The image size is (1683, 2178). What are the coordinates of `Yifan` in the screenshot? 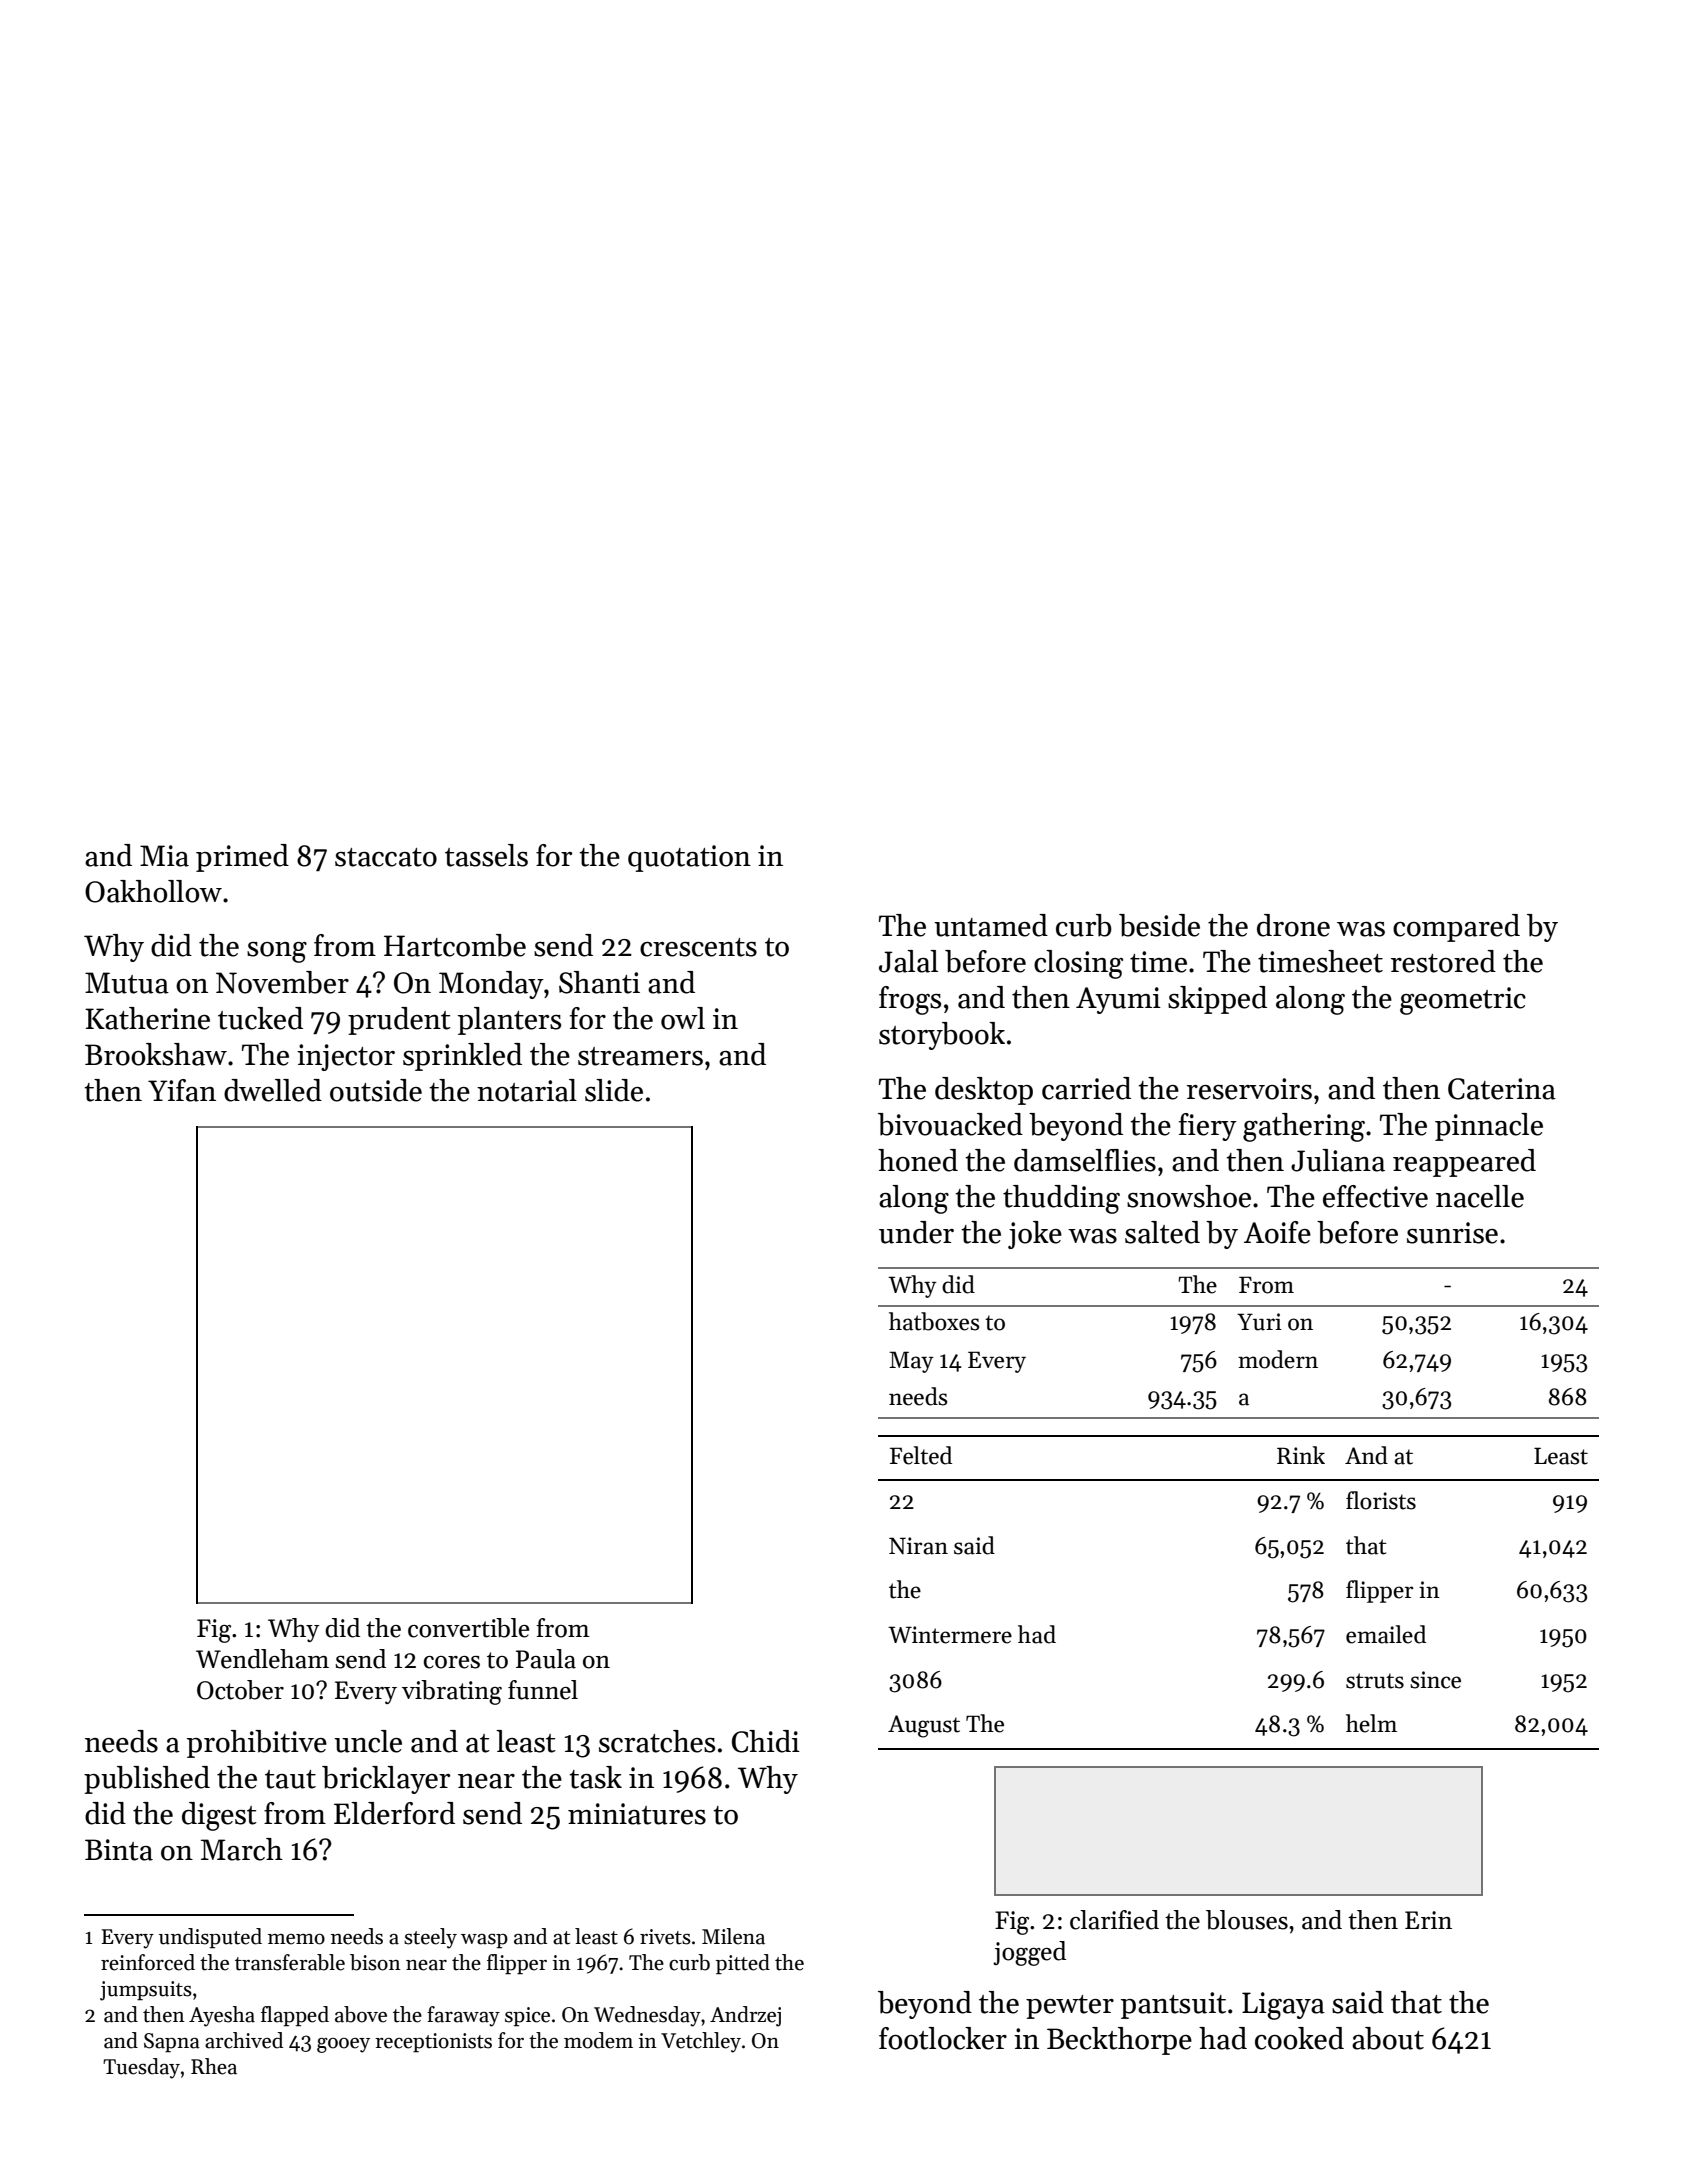 It's located at (182, 1090).
